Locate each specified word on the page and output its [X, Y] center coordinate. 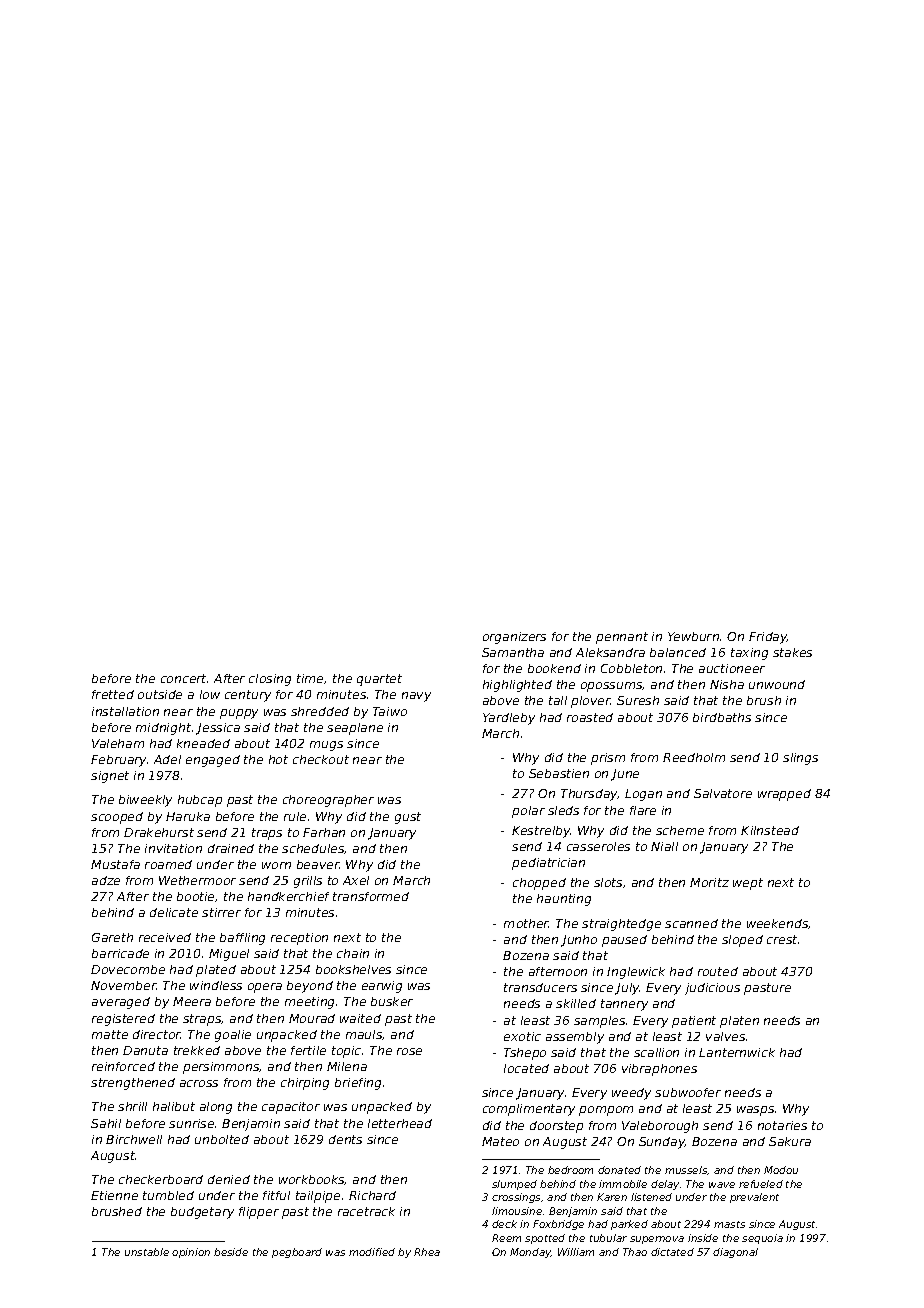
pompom [606, 1111]
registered [123, 1020]
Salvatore [723, 793]
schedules [313, 849]
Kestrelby [541, 832]
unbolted [222, 1139]
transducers [540, 987]
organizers [514, 638]
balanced [678, 652]
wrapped [784, 795]
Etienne [114, 1195]
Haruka [188, 816]
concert [183, 678]
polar [528, 812]
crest [782, 939]
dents [345, 1139]
